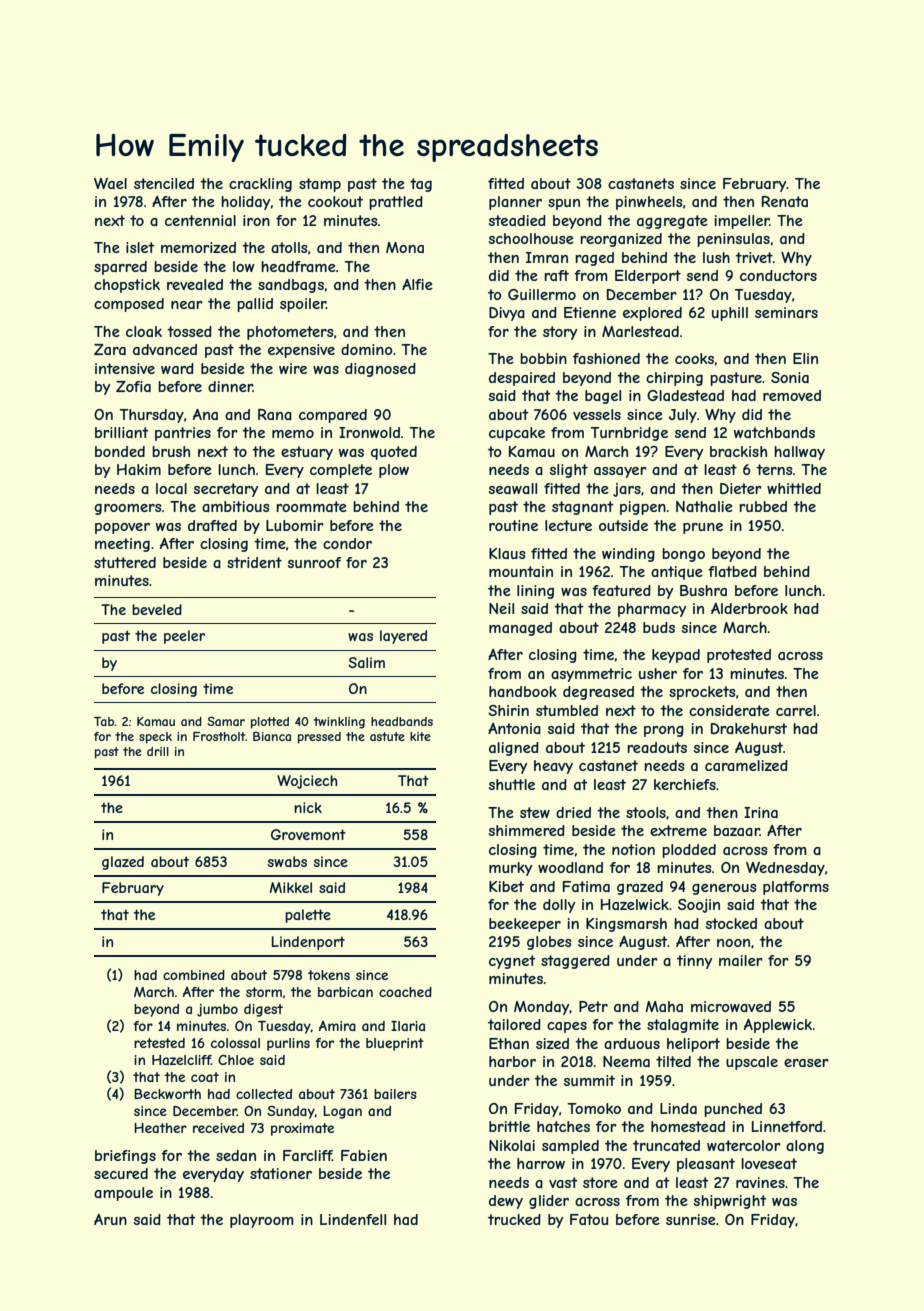 The height and width of the screenshot is (1311, 924). I want to click on generous, so click(724, 889).
